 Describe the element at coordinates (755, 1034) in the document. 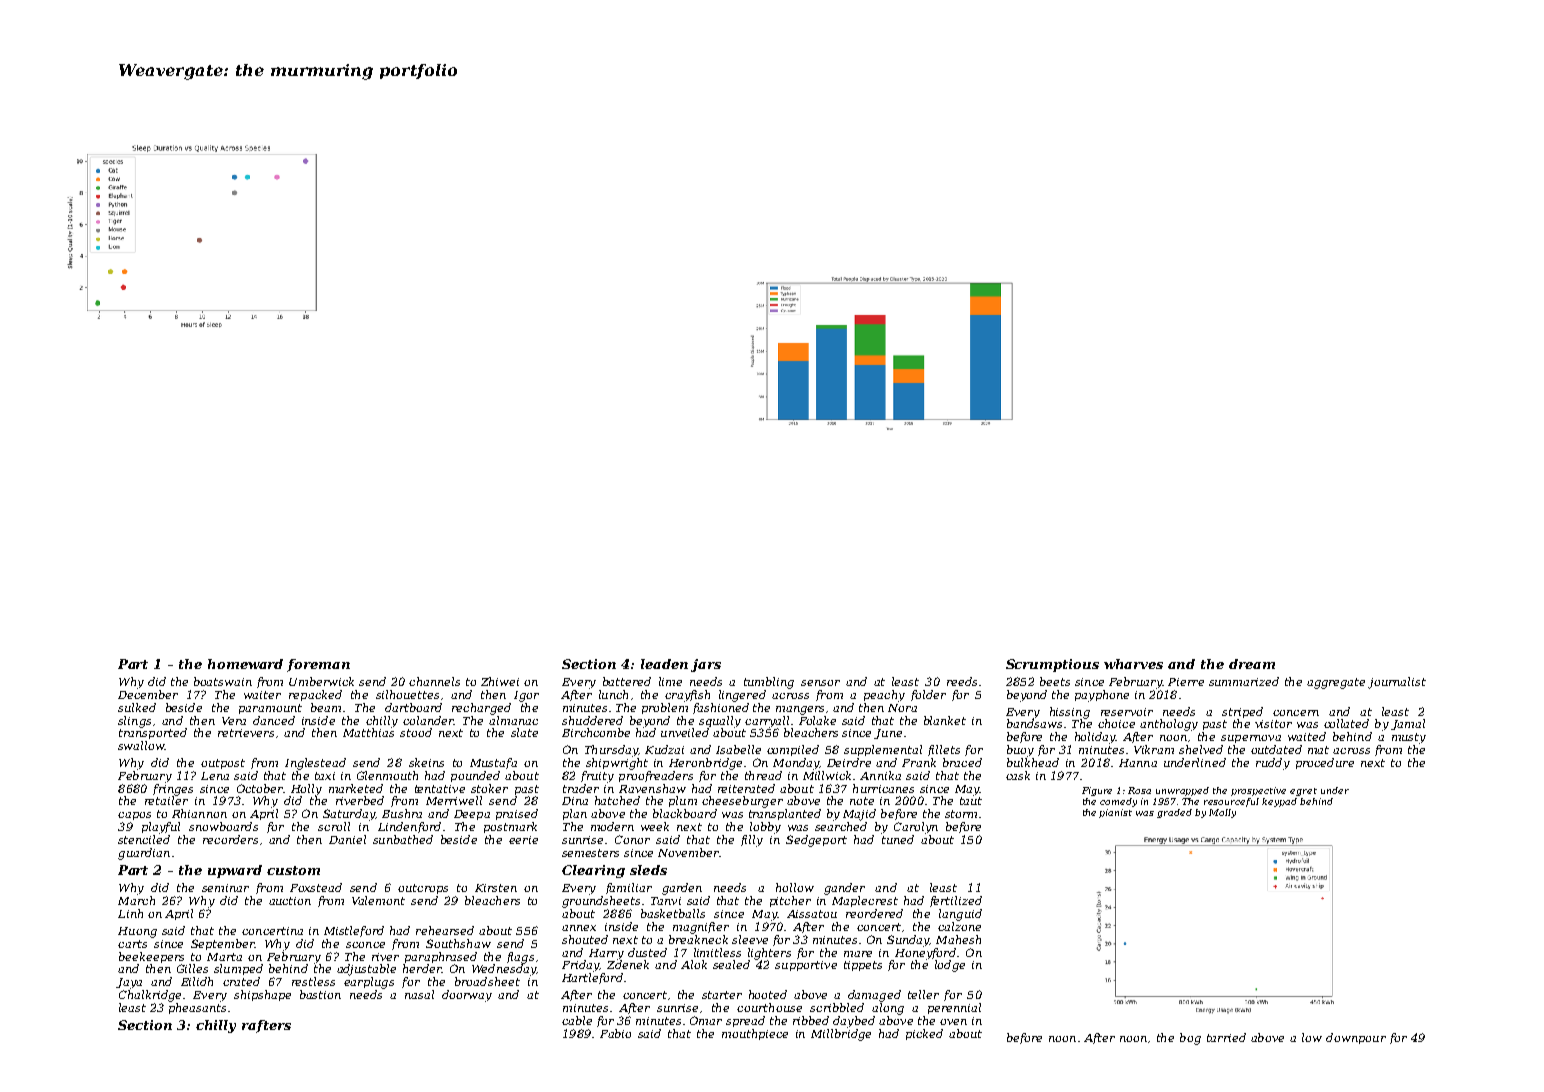

I see `mouthpiece` at that location.
